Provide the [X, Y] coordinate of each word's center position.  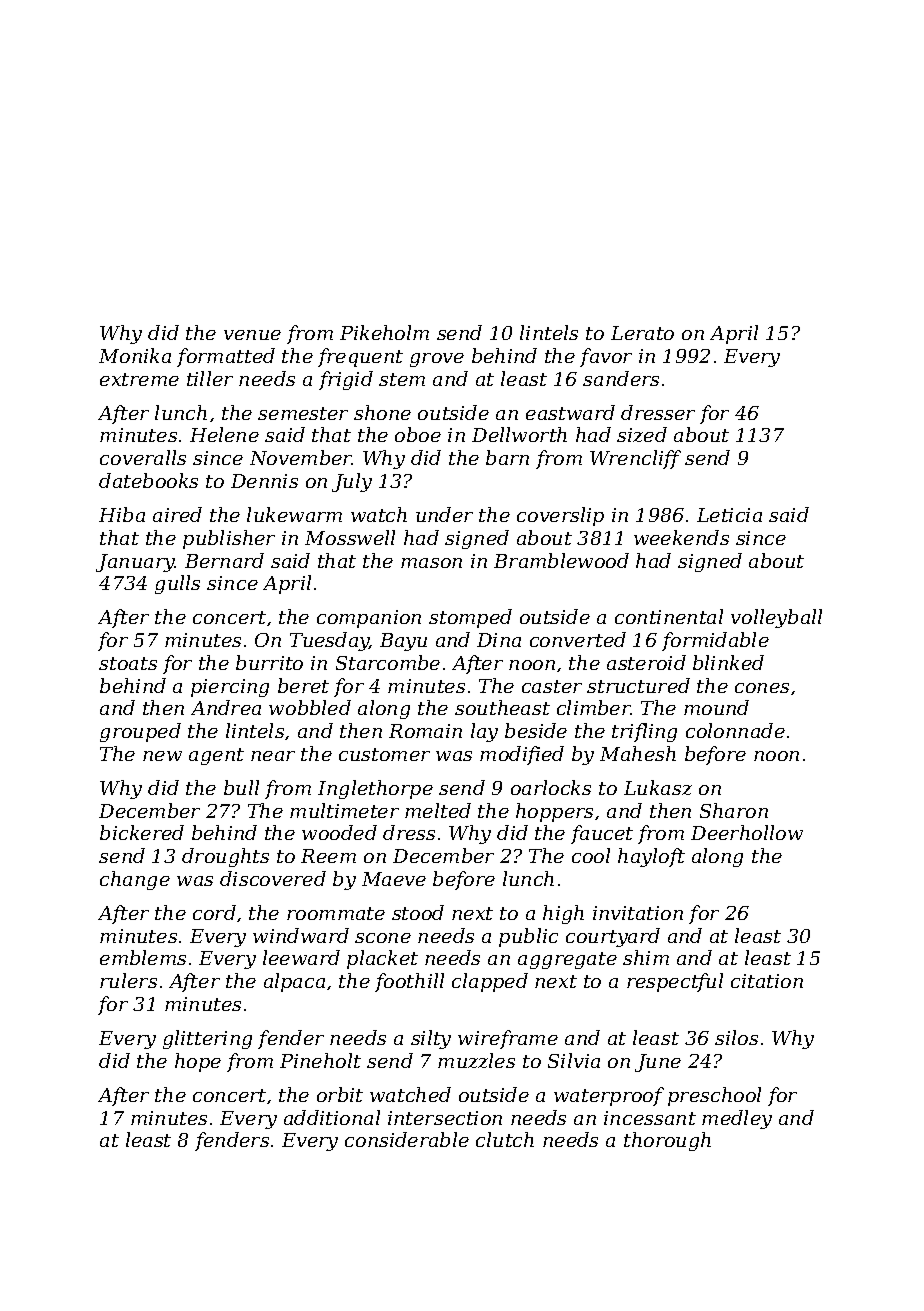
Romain [425, 731]
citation [767, 981]
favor [606, 357]
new [162, 756]
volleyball [776, 618]
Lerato [642, 333]
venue [252, 335]
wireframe [508, 1039]
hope [198, 1062]
